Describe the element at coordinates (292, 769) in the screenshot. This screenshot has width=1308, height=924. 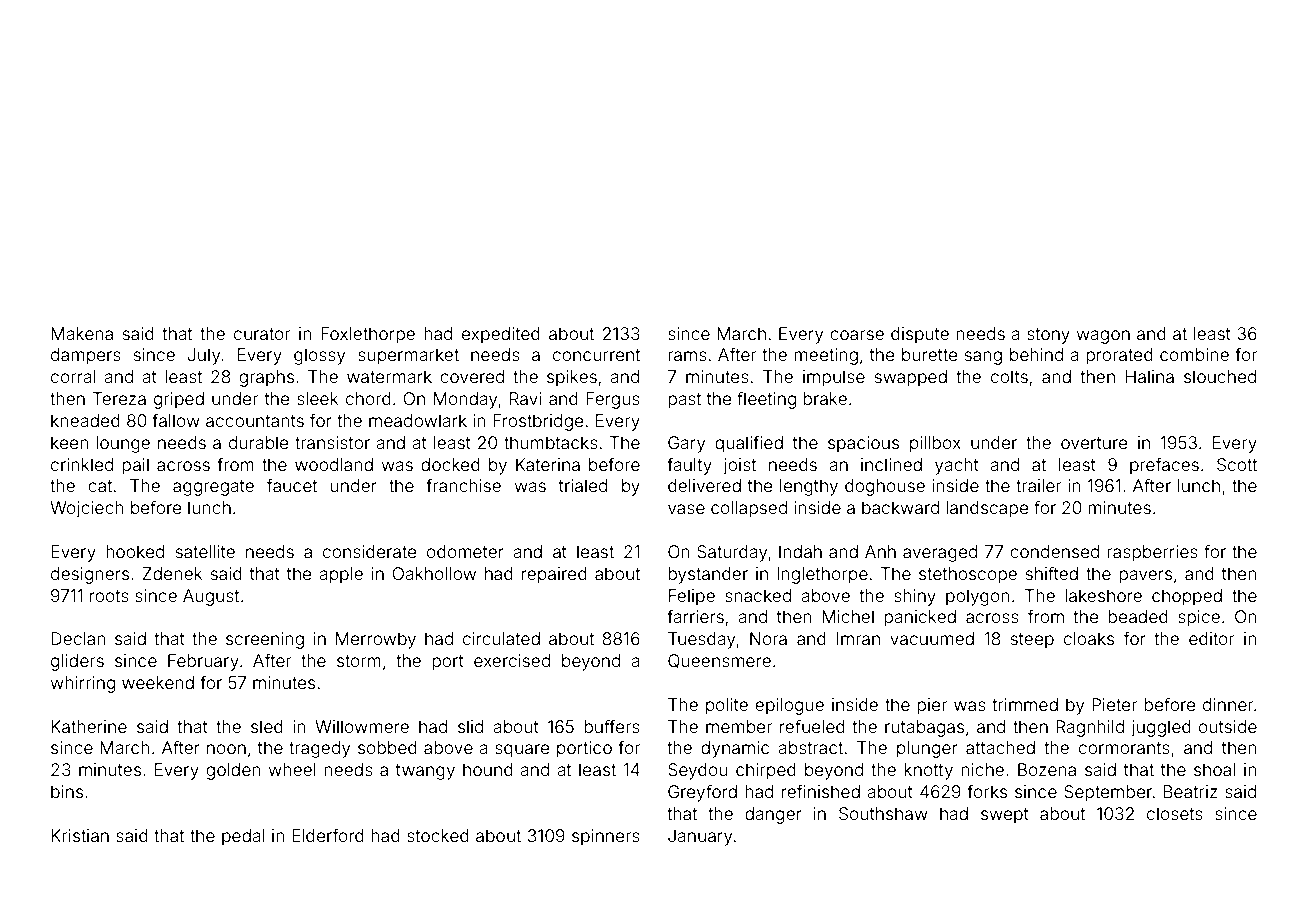
I see `wheel` at that location.
